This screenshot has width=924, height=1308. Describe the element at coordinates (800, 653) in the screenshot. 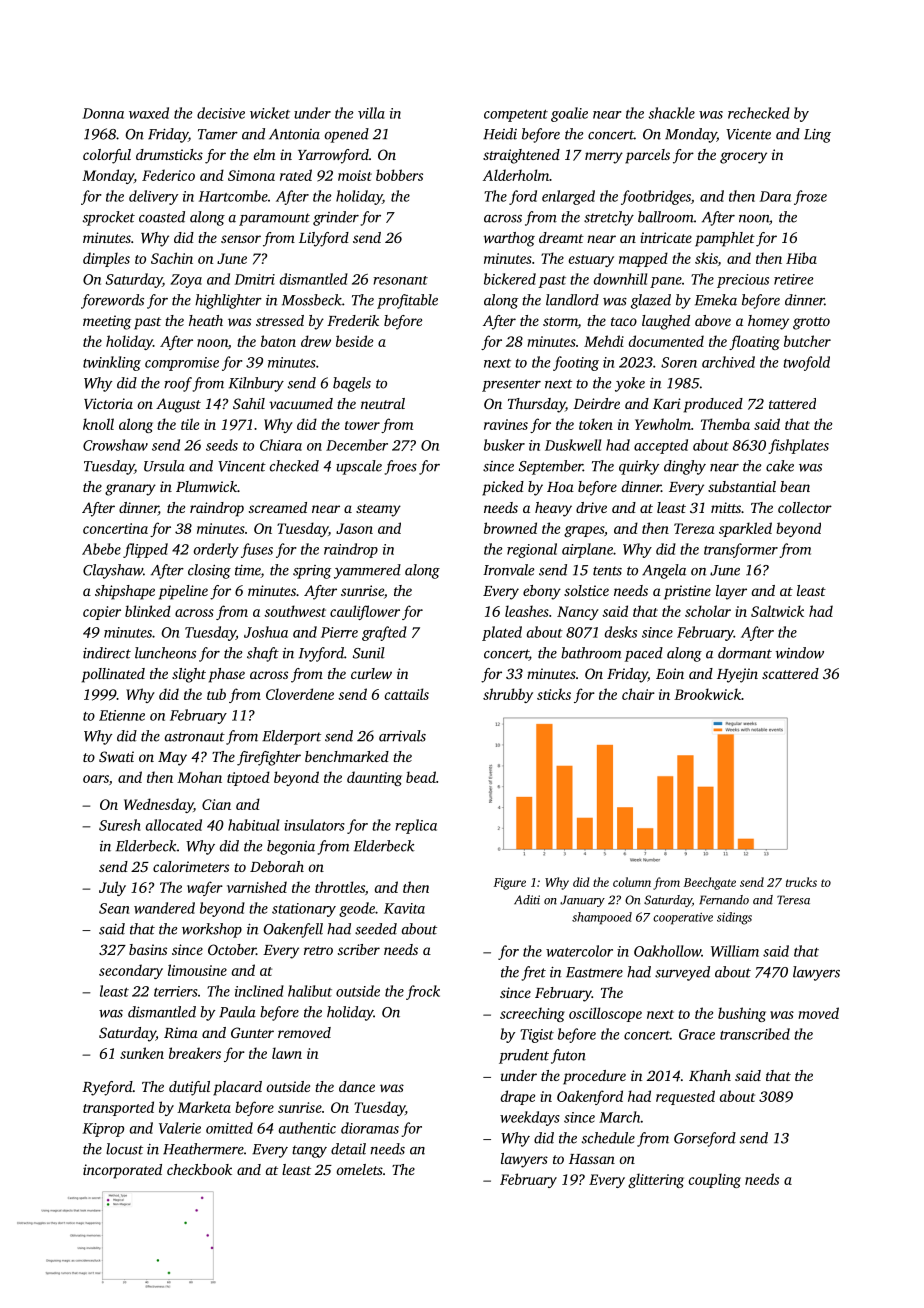

I see `window` at that location.
